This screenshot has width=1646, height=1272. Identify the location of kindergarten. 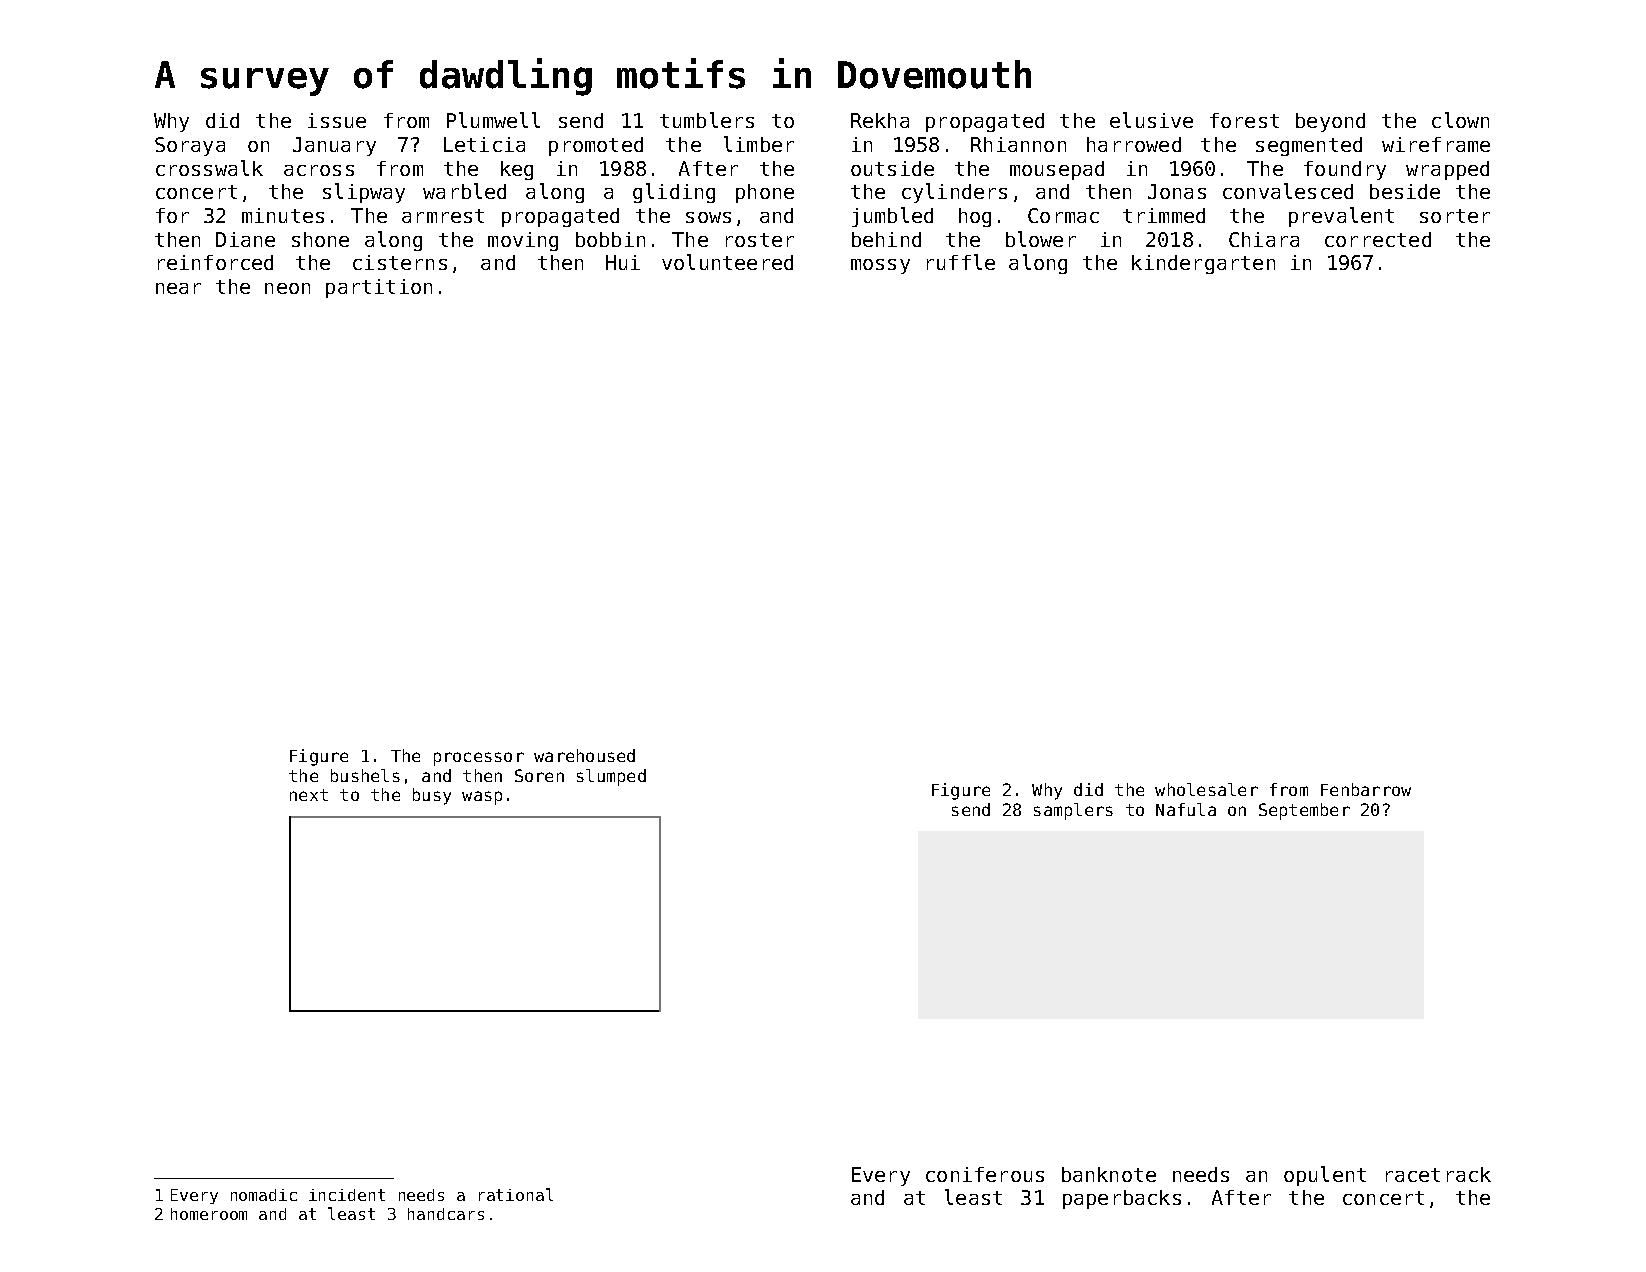
(1203, 264).
